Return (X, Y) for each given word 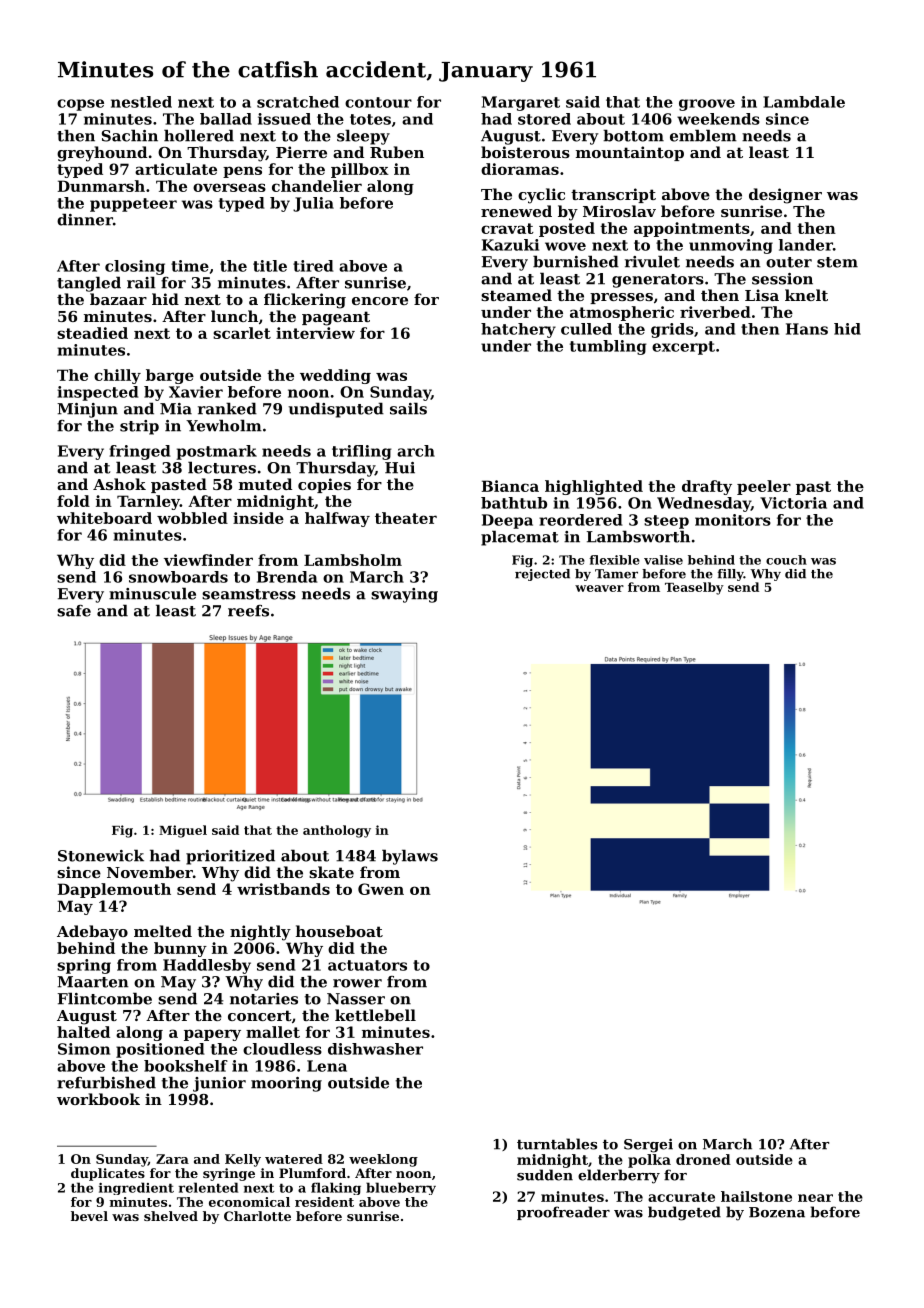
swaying (404, 595)
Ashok (119, 484)
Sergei (648, 1145)
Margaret (521, 103)
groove (707, 105)
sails (408, 408)
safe (74, 611)
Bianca (510, 486)
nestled (141, 102)
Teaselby (694, 588)
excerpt (683, 348)
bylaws (410, 857)
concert (259, 1015)
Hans (807, 329)
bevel (89, 1216)
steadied (92, 333)
